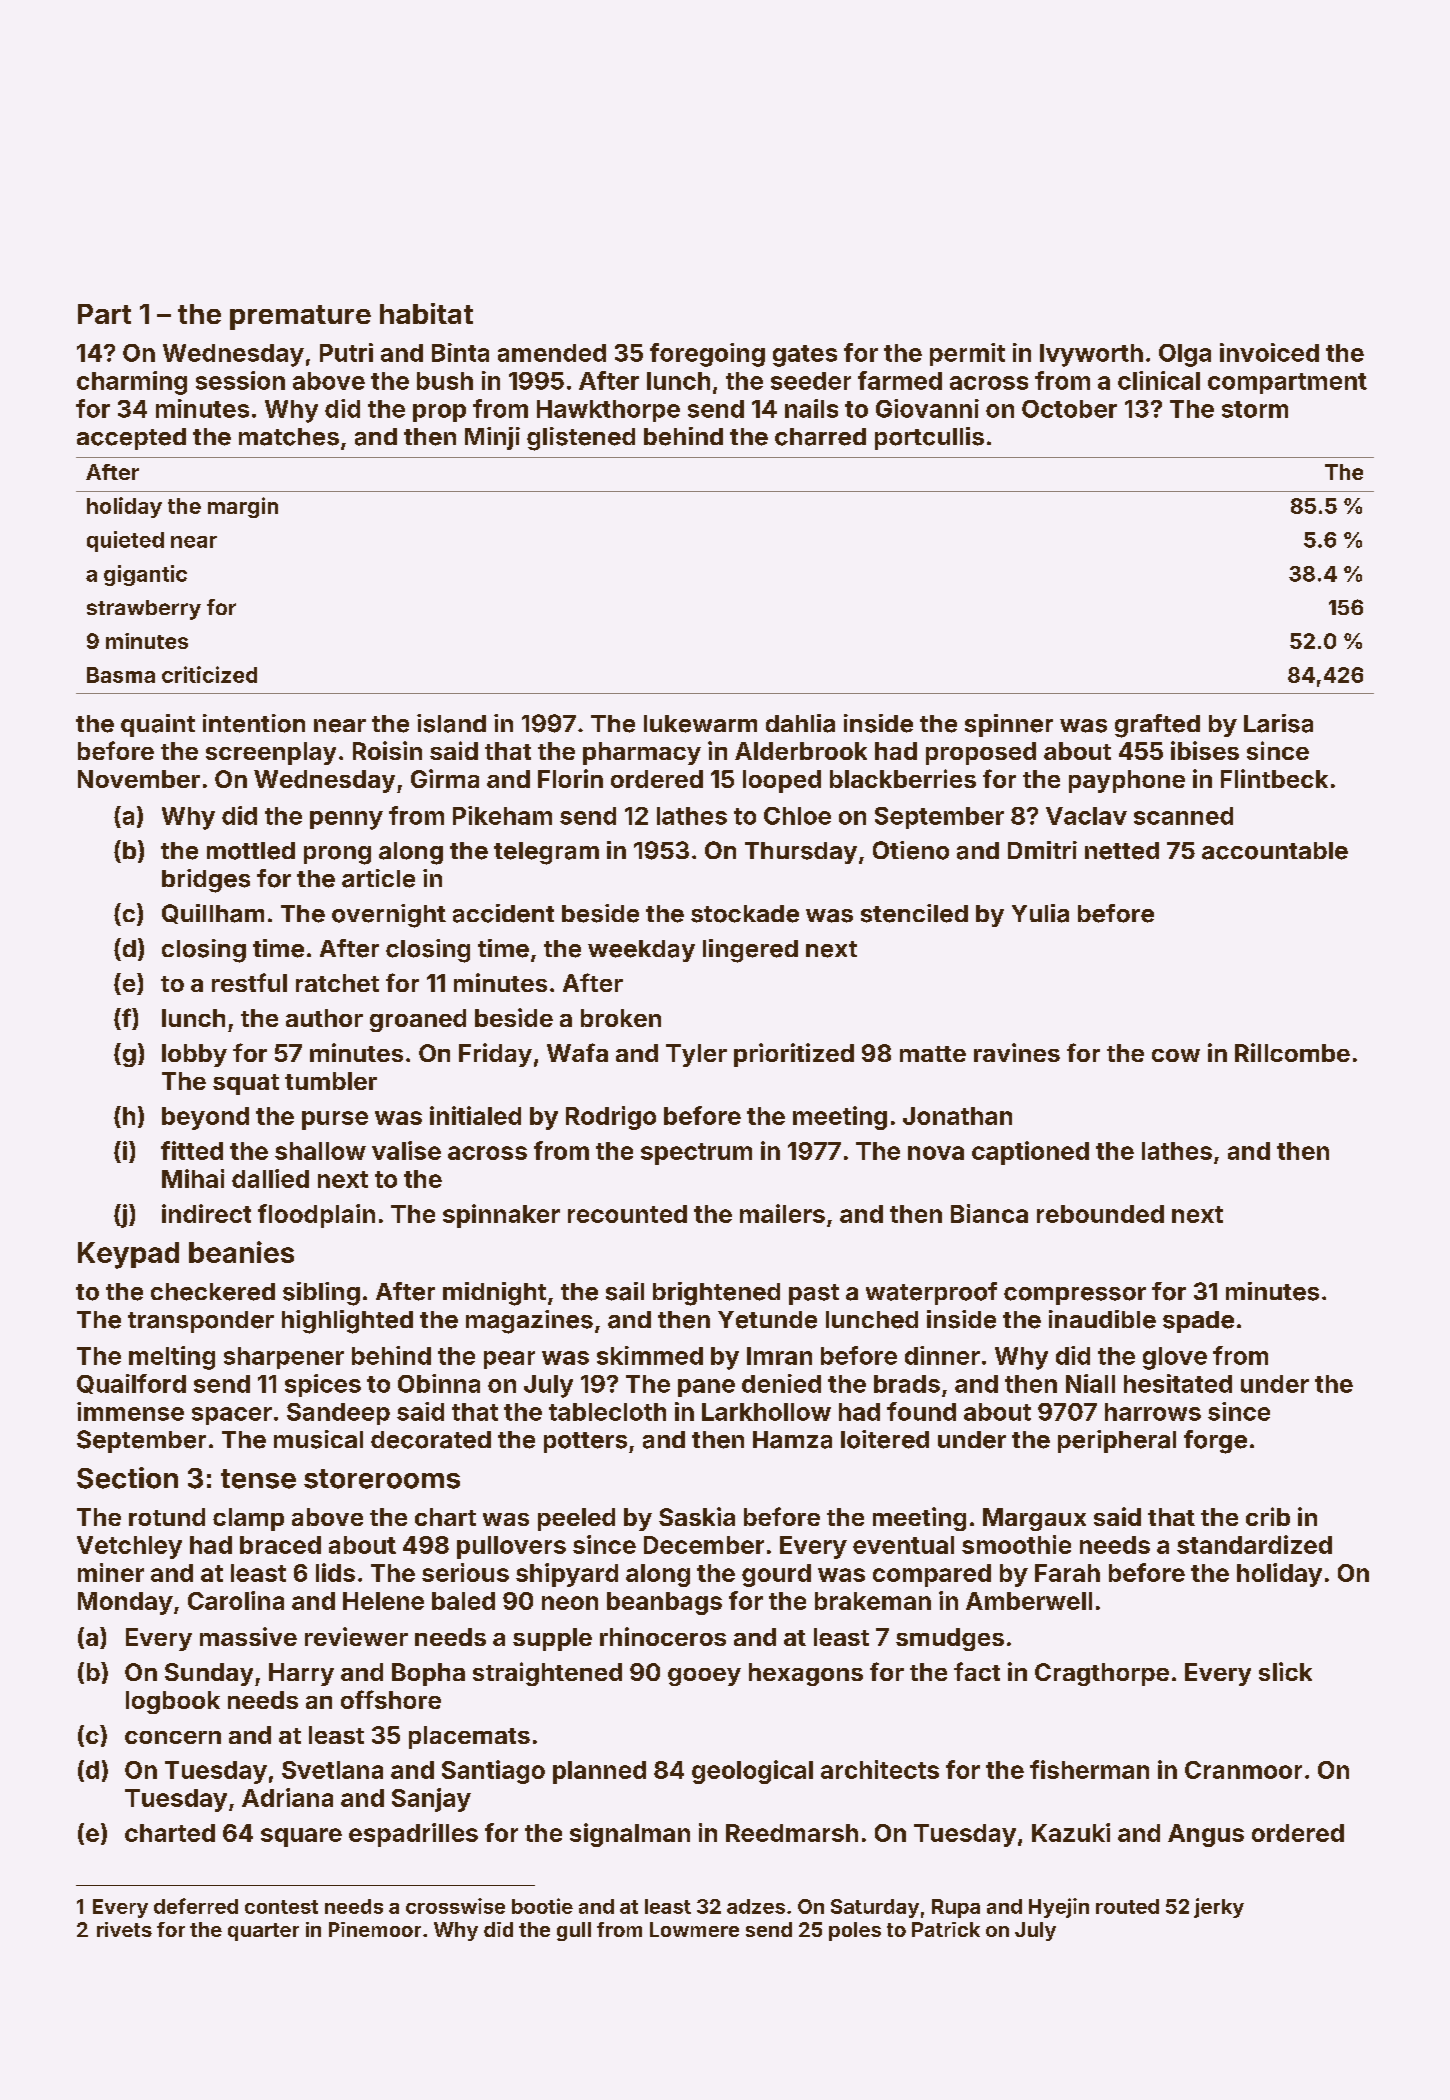 Image resolution: width=1450 pixels, height=2100 pixels. What do you see at coordinates (931, 1293) in the screenshot?
I see `waterproof` at bounding box center [931, 1293].
